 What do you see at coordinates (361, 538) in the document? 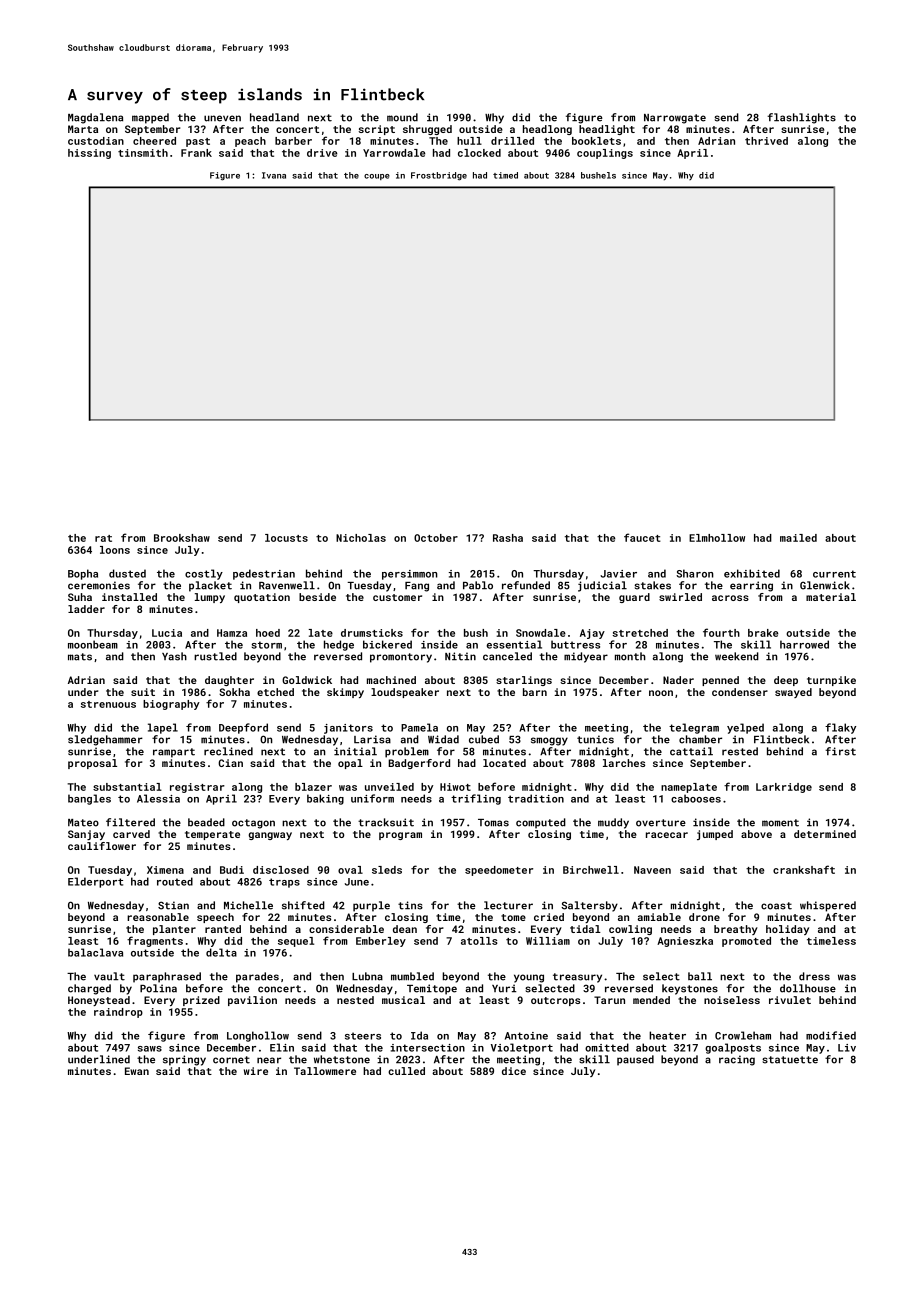
I see `Nicholas` at bounding box center [361, 538].
